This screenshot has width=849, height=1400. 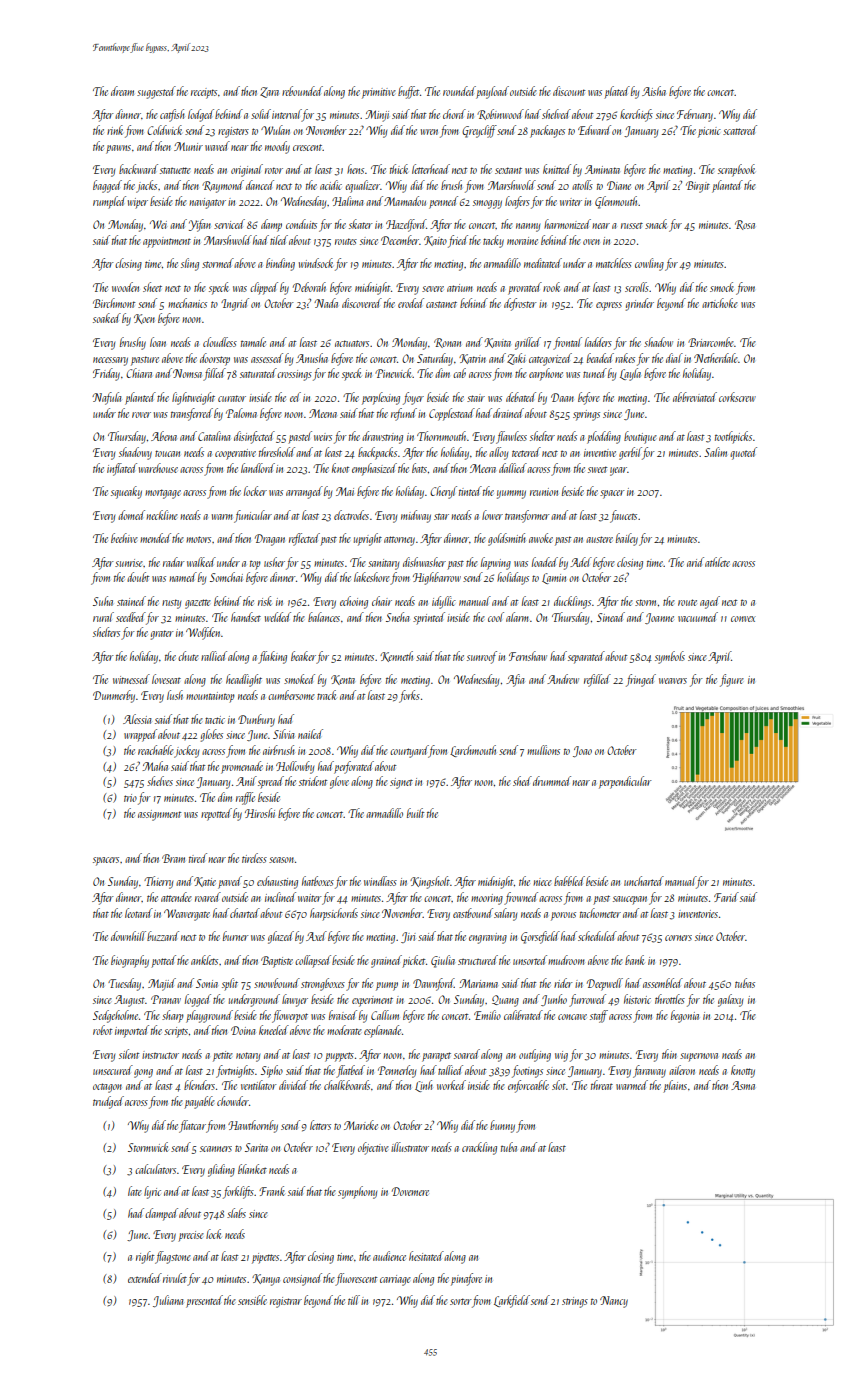 I want to click on Fernshaw, so click(x=528, y=656).
